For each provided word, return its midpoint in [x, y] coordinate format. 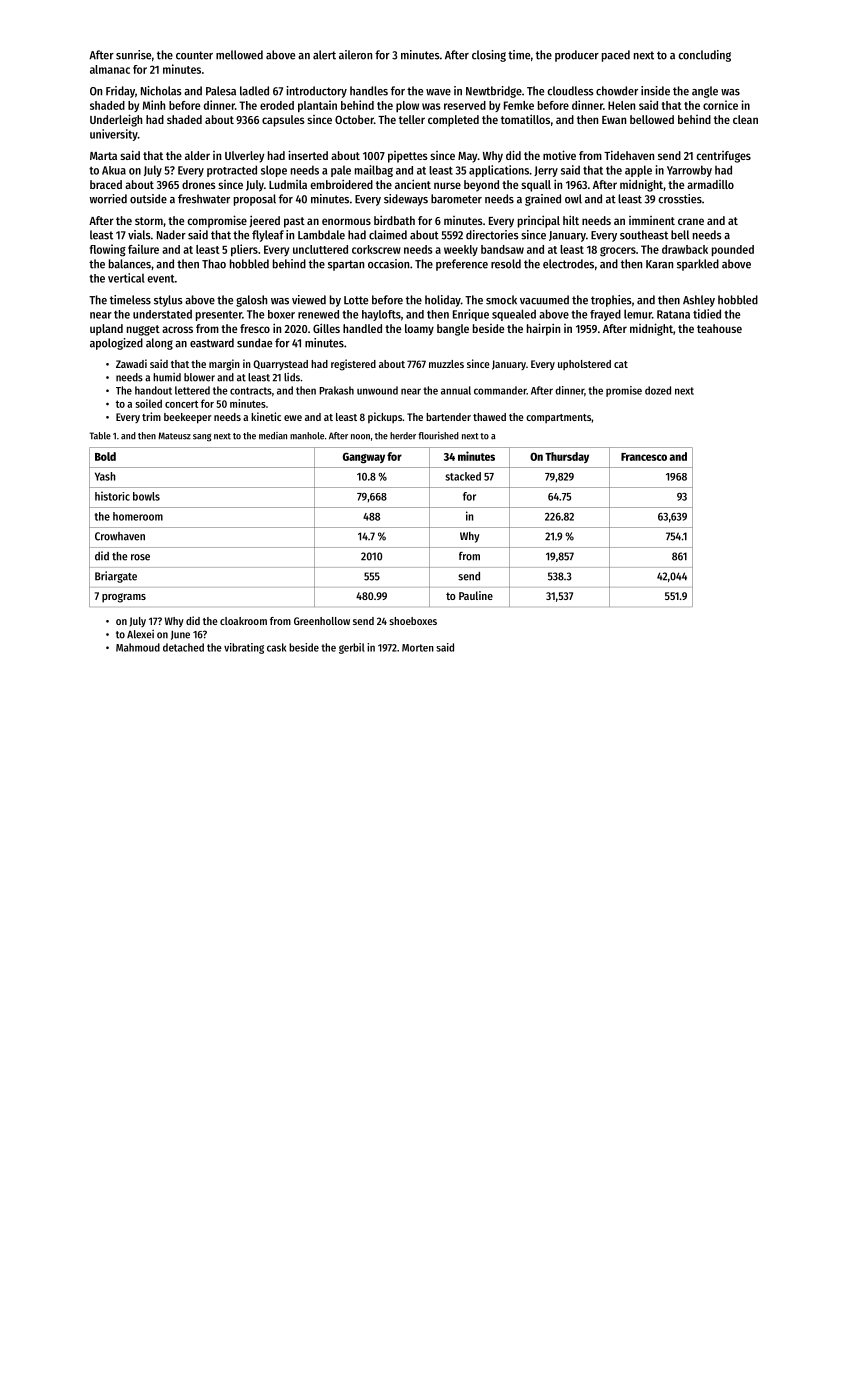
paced [616, 56]
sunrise [133, 55]
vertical [126, 278]
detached [183, 647]
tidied [707, 314]
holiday [443, 301]
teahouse [719, 328]
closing [489, 56]
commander [500, 390]
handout [153, 390]
